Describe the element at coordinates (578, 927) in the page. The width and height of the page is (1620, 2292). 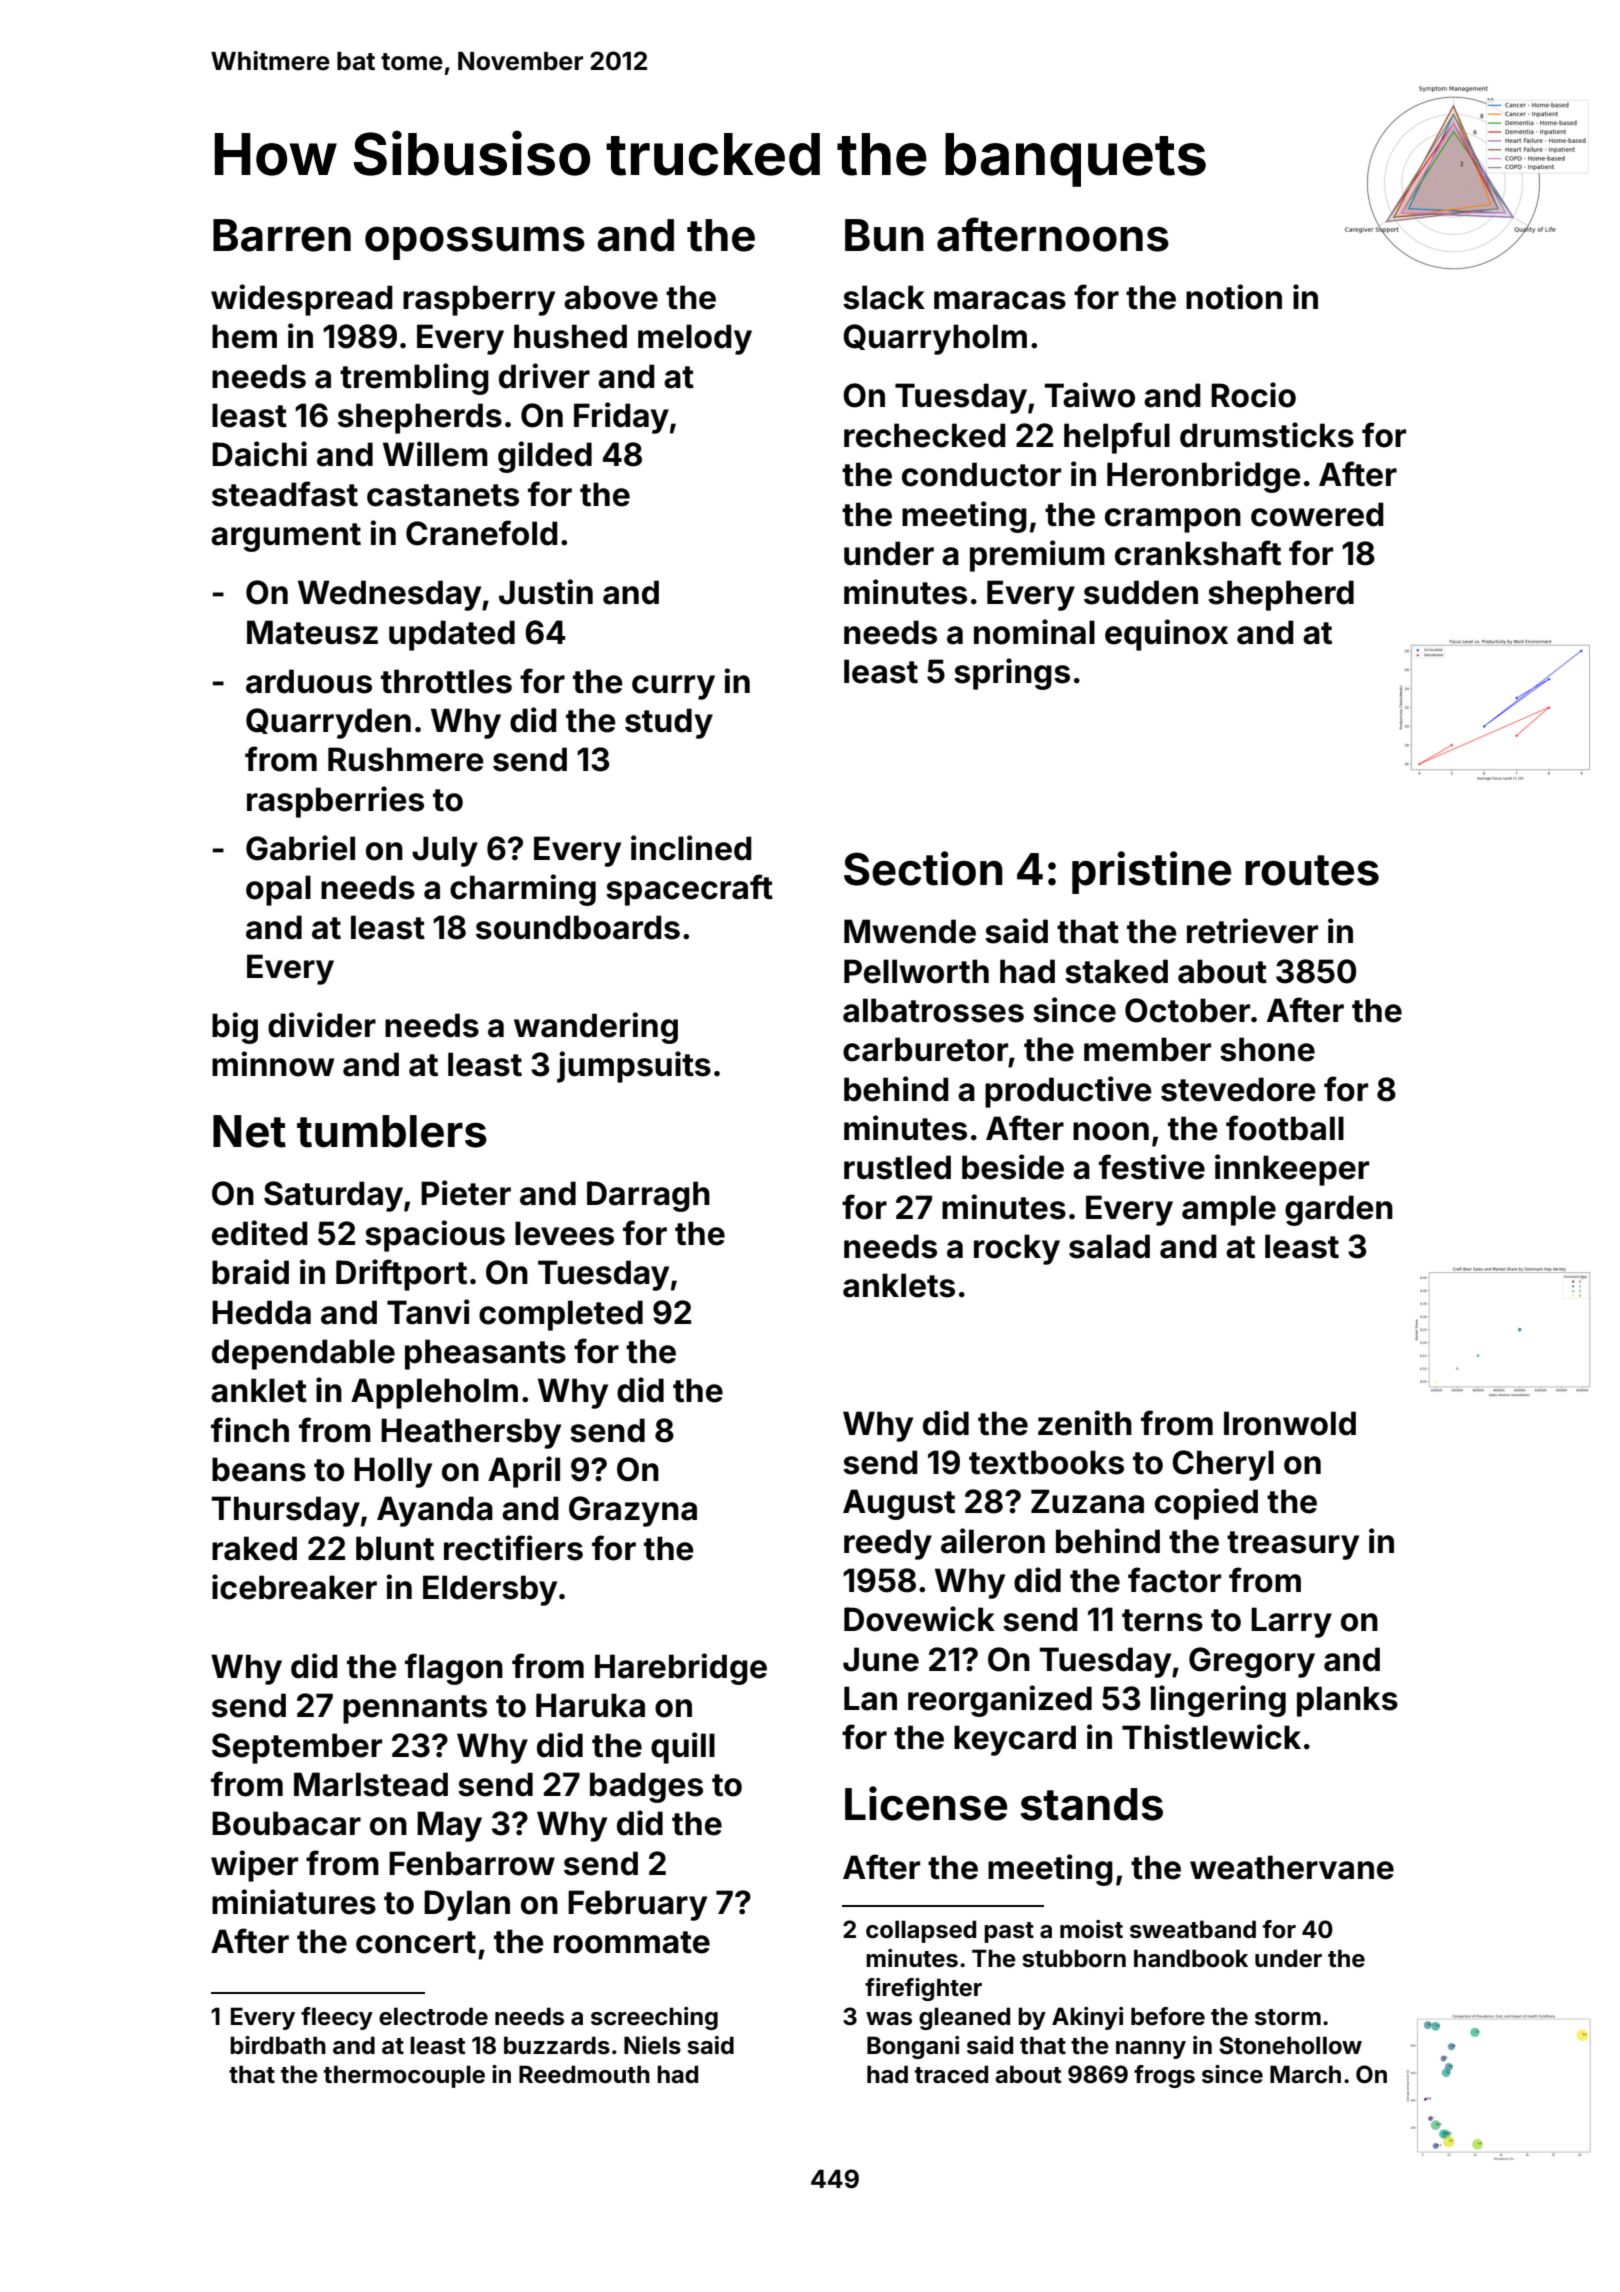
I see `soundboards` at that location.
